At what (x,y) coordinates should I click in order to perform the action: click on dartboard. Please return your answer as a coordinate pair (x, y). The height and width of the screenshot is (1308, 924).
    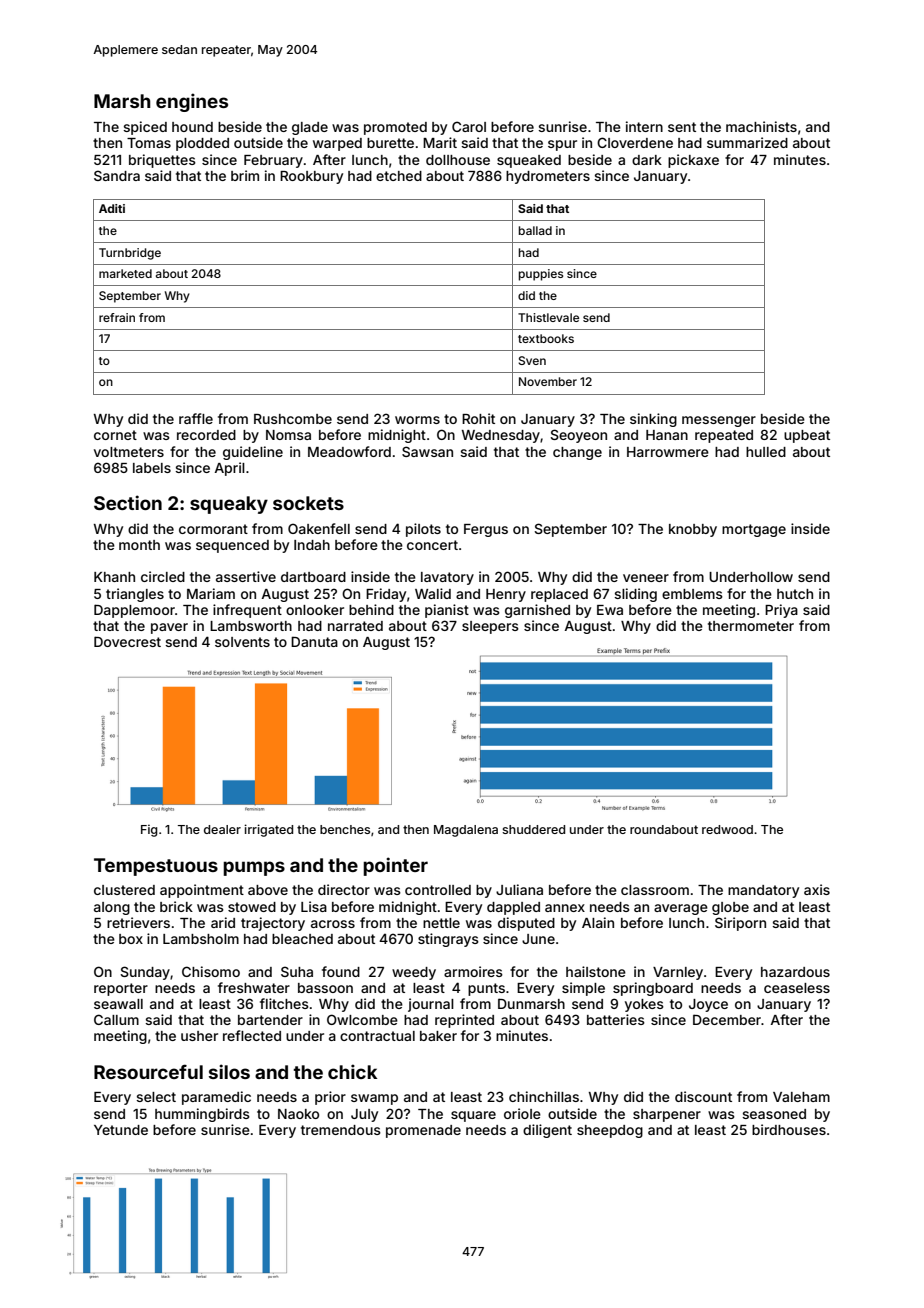
    Looking at the image, I should click on (313, 577).
